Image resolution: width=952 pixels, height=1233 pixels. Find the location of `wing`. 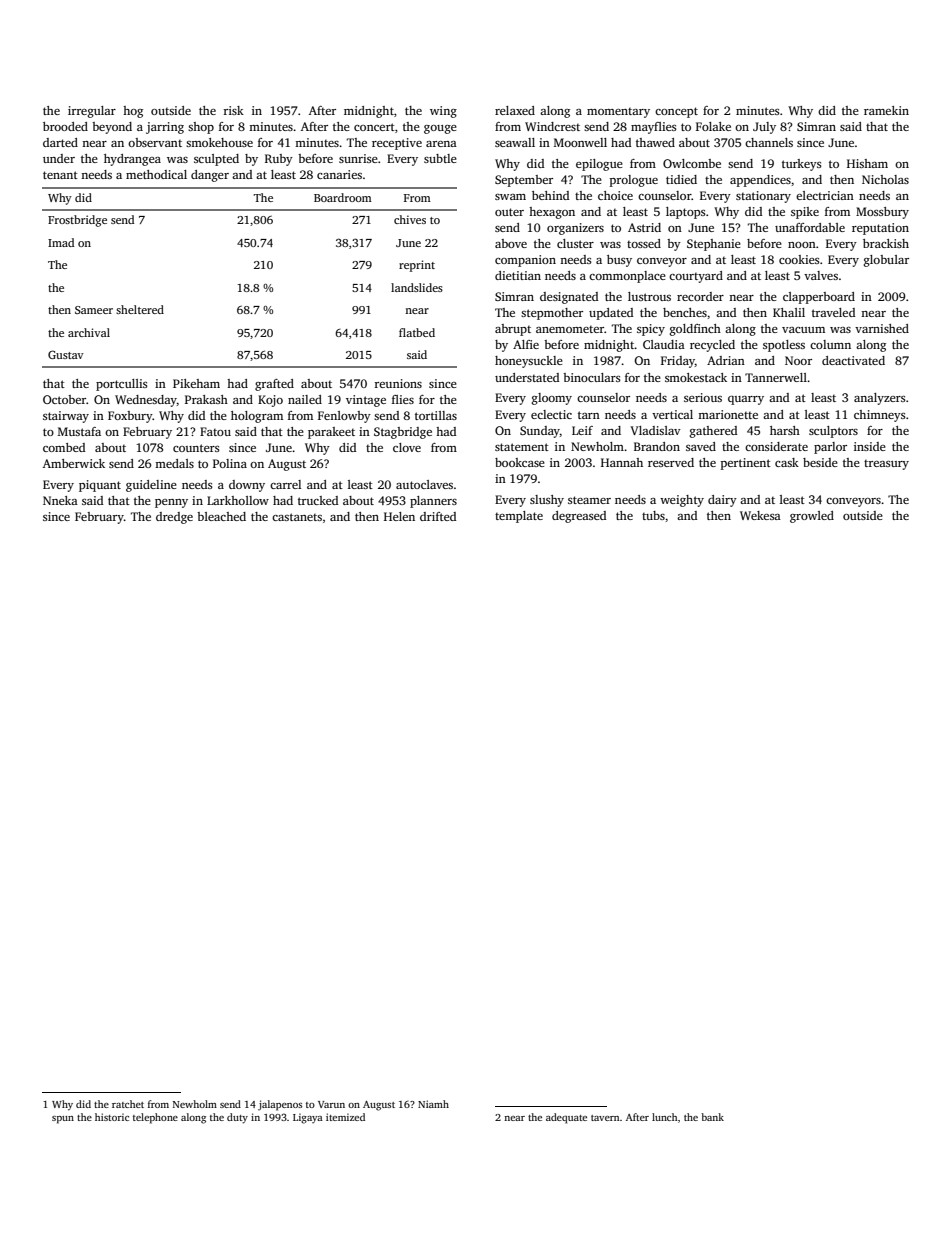

wing is located at coordinates (443, 112).
